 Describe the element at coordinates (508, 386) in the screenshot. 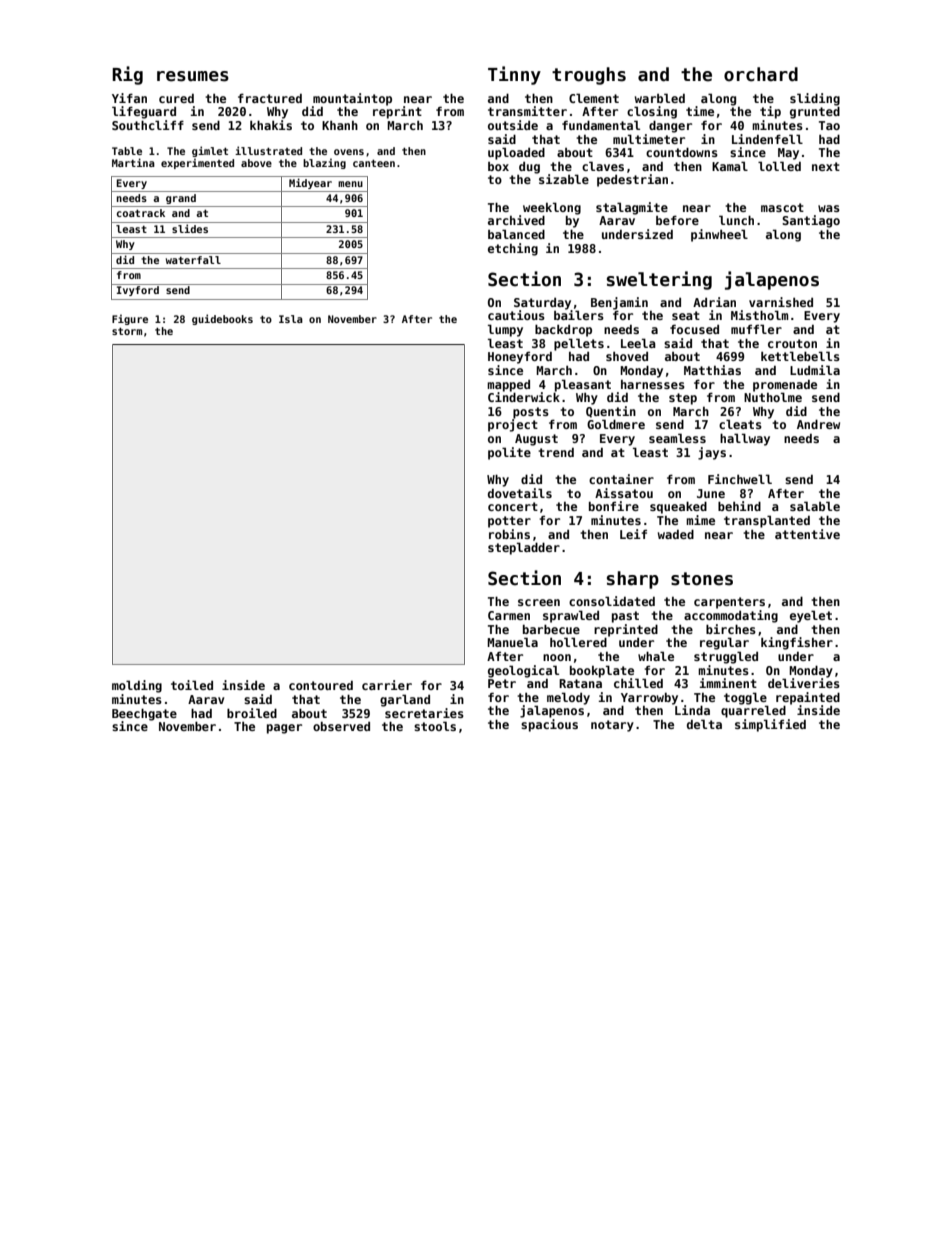

I see `mapped` at that location.
